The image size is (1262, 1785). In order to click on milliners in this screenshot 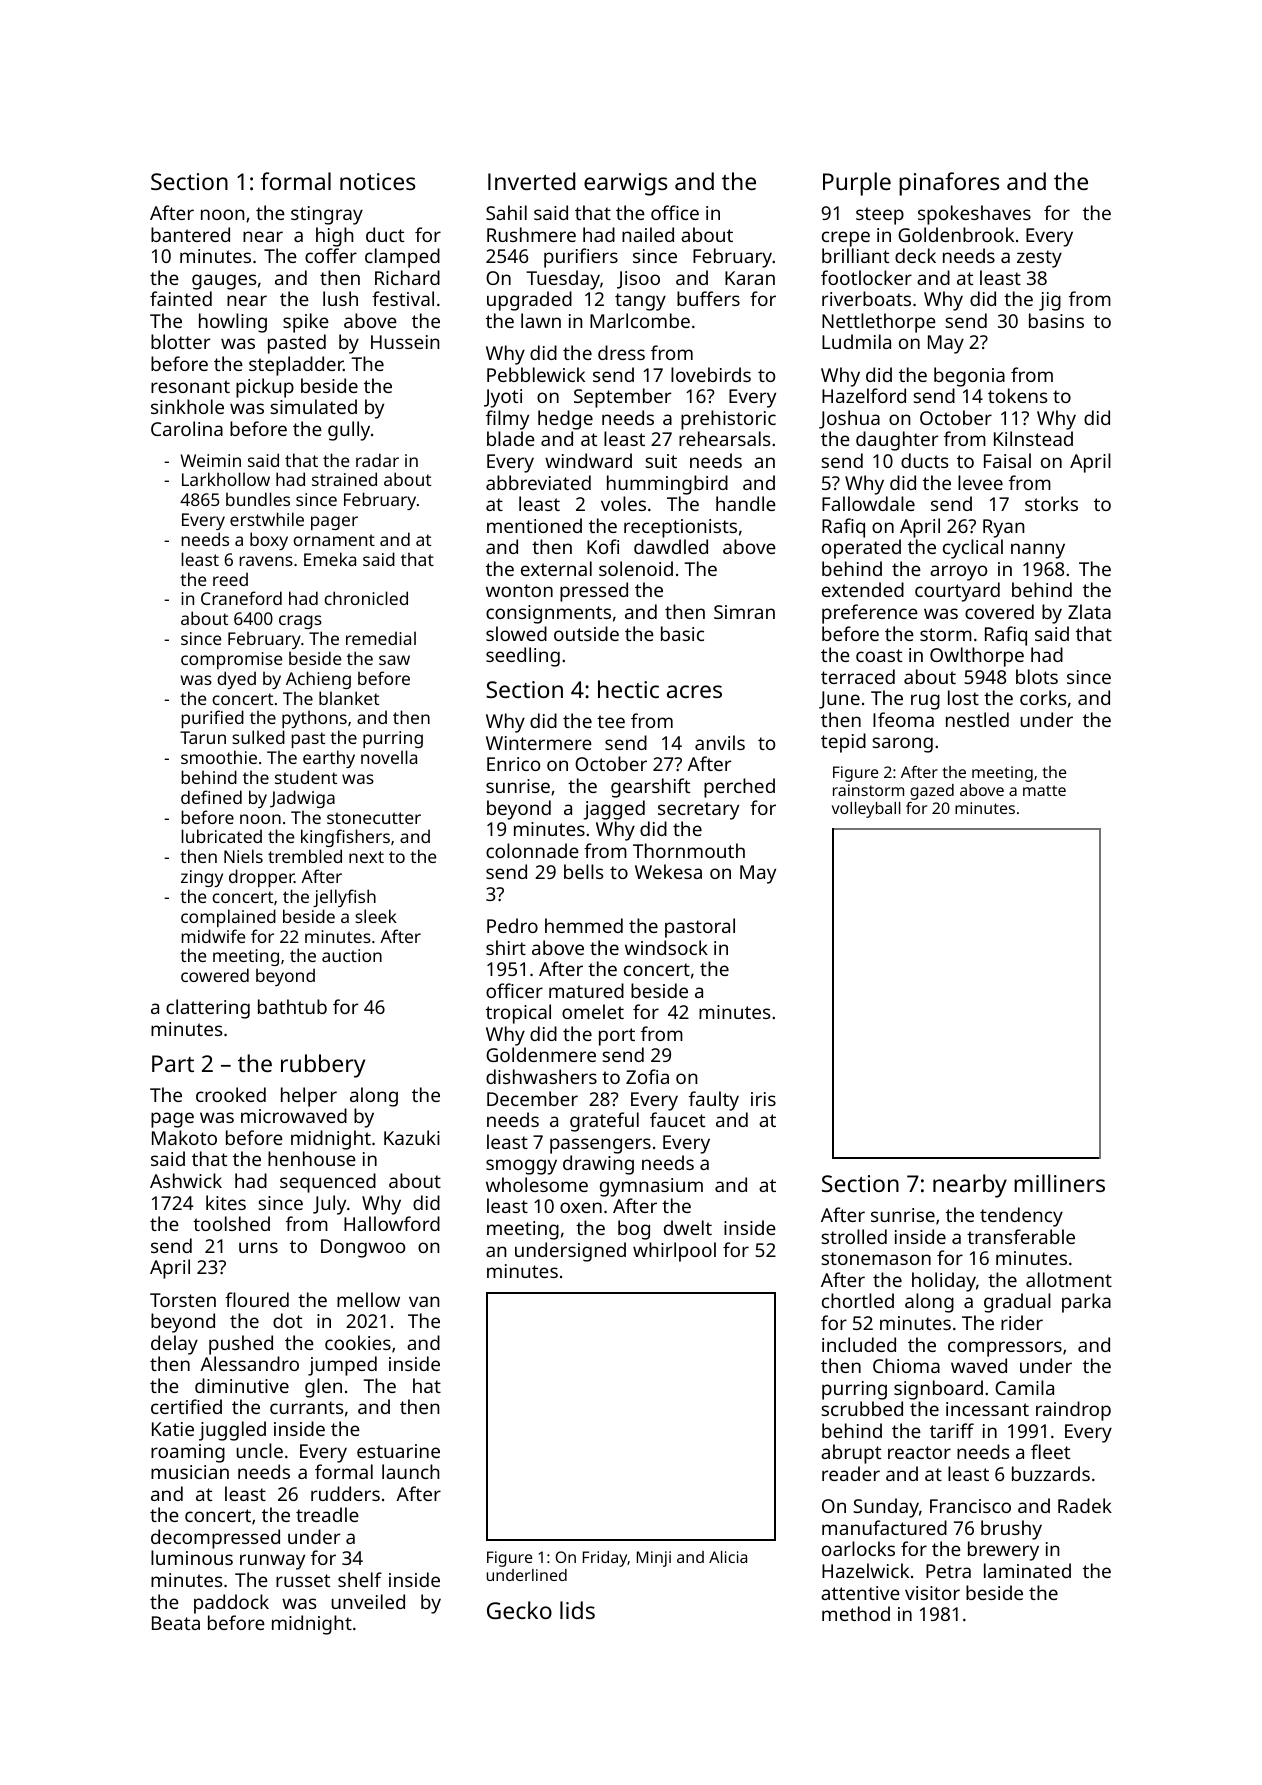, I will do `click(1059, 1183)`.
